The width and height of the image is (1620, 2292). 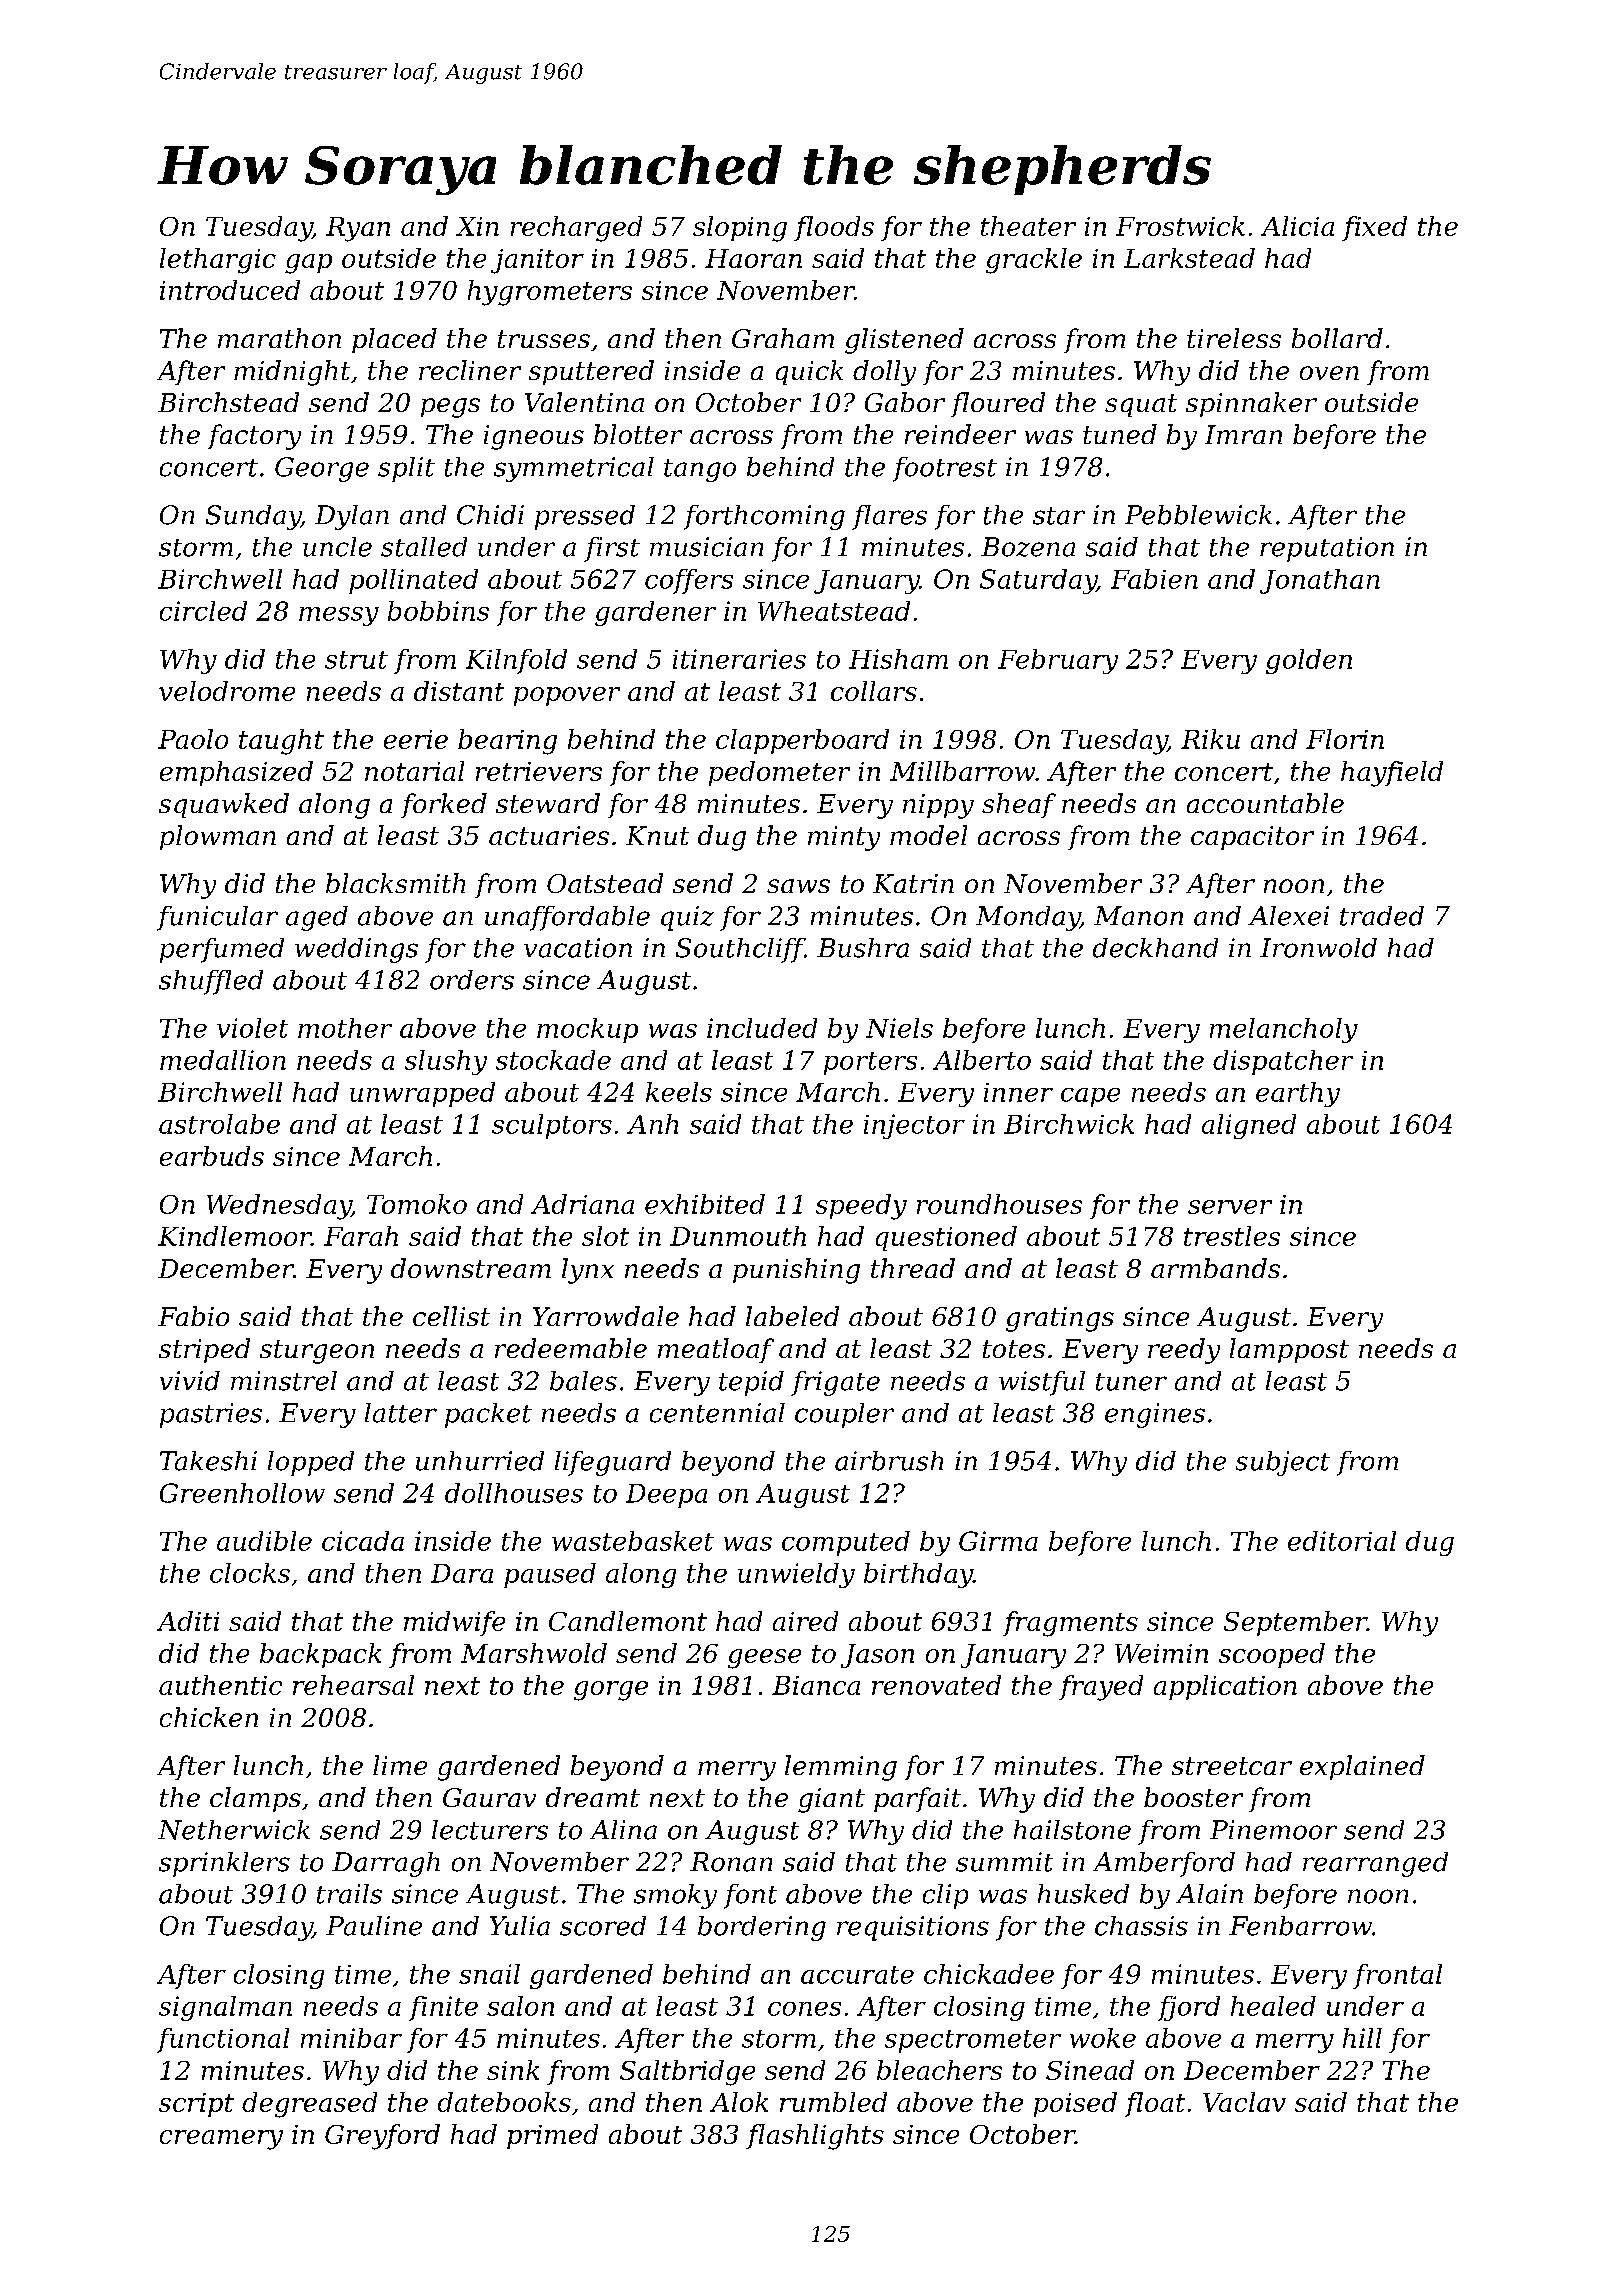 I want to click on Darragh, so click(x=386, y=1864).
